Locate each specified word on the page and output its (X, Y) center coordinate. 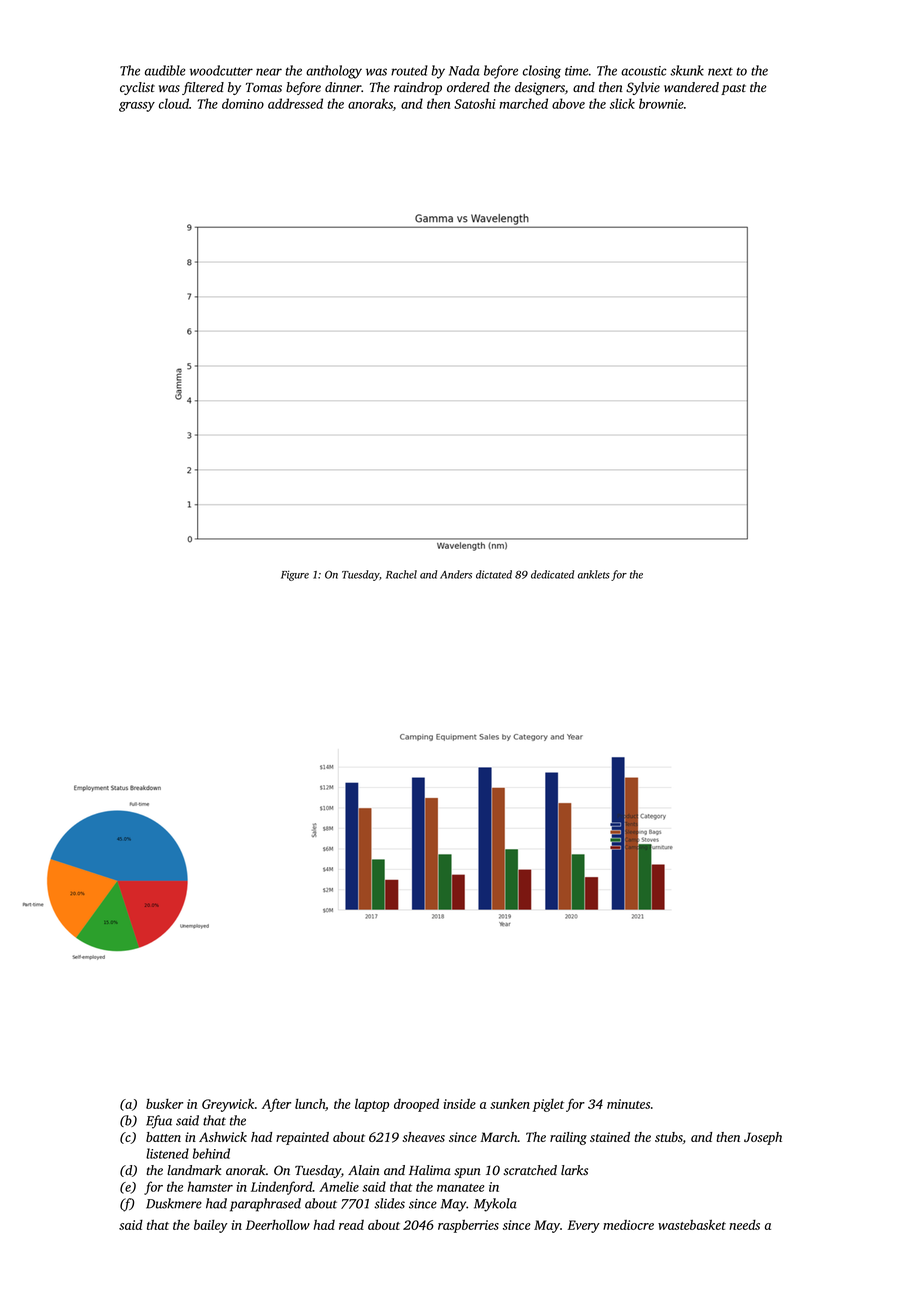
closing (542, 72)
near (269, 72)
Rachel (401, 574)
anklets (594, 574)
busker (164, 1104)
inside (459, 1104)
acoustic (644, 71)
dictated (494, 574)
